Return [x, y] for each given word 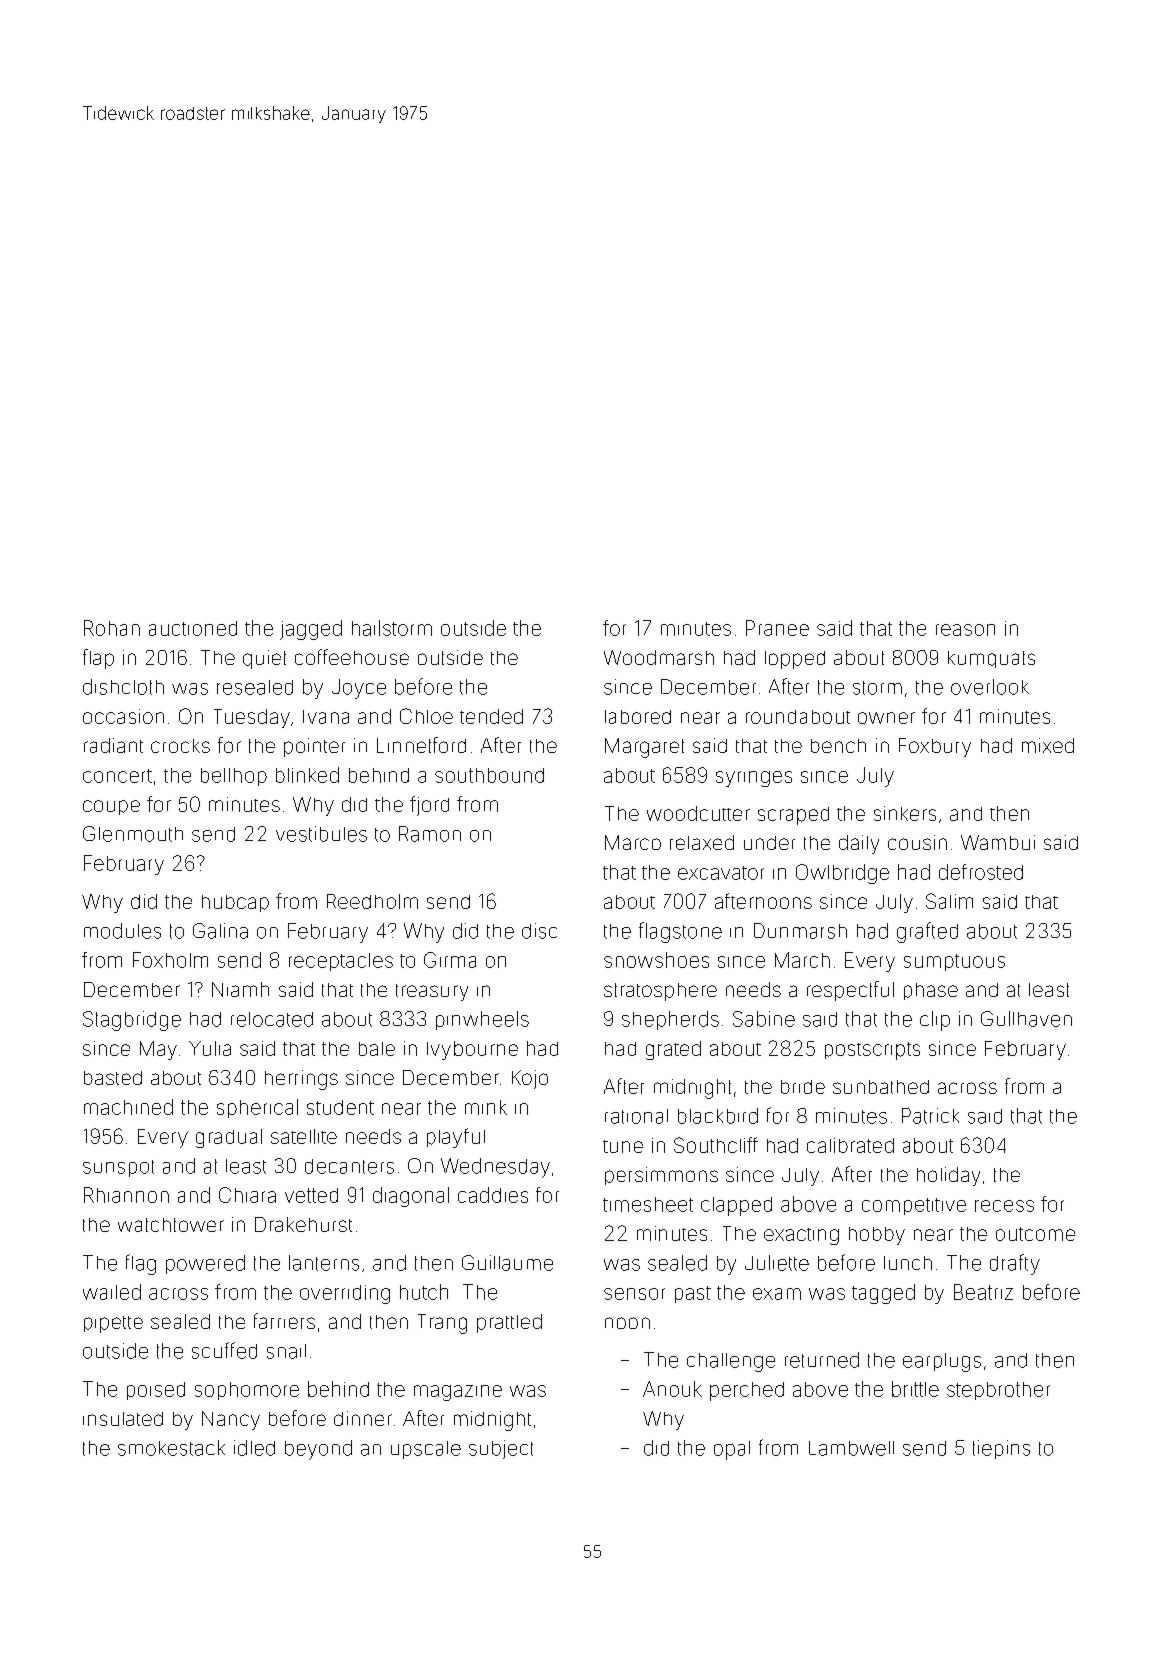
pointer [314, 747]
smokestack [171, 1448]
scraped [793, 816]
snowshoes [656, 960]
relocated [272, 1019]
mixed [1048, 745]
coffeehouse [352, 657]
